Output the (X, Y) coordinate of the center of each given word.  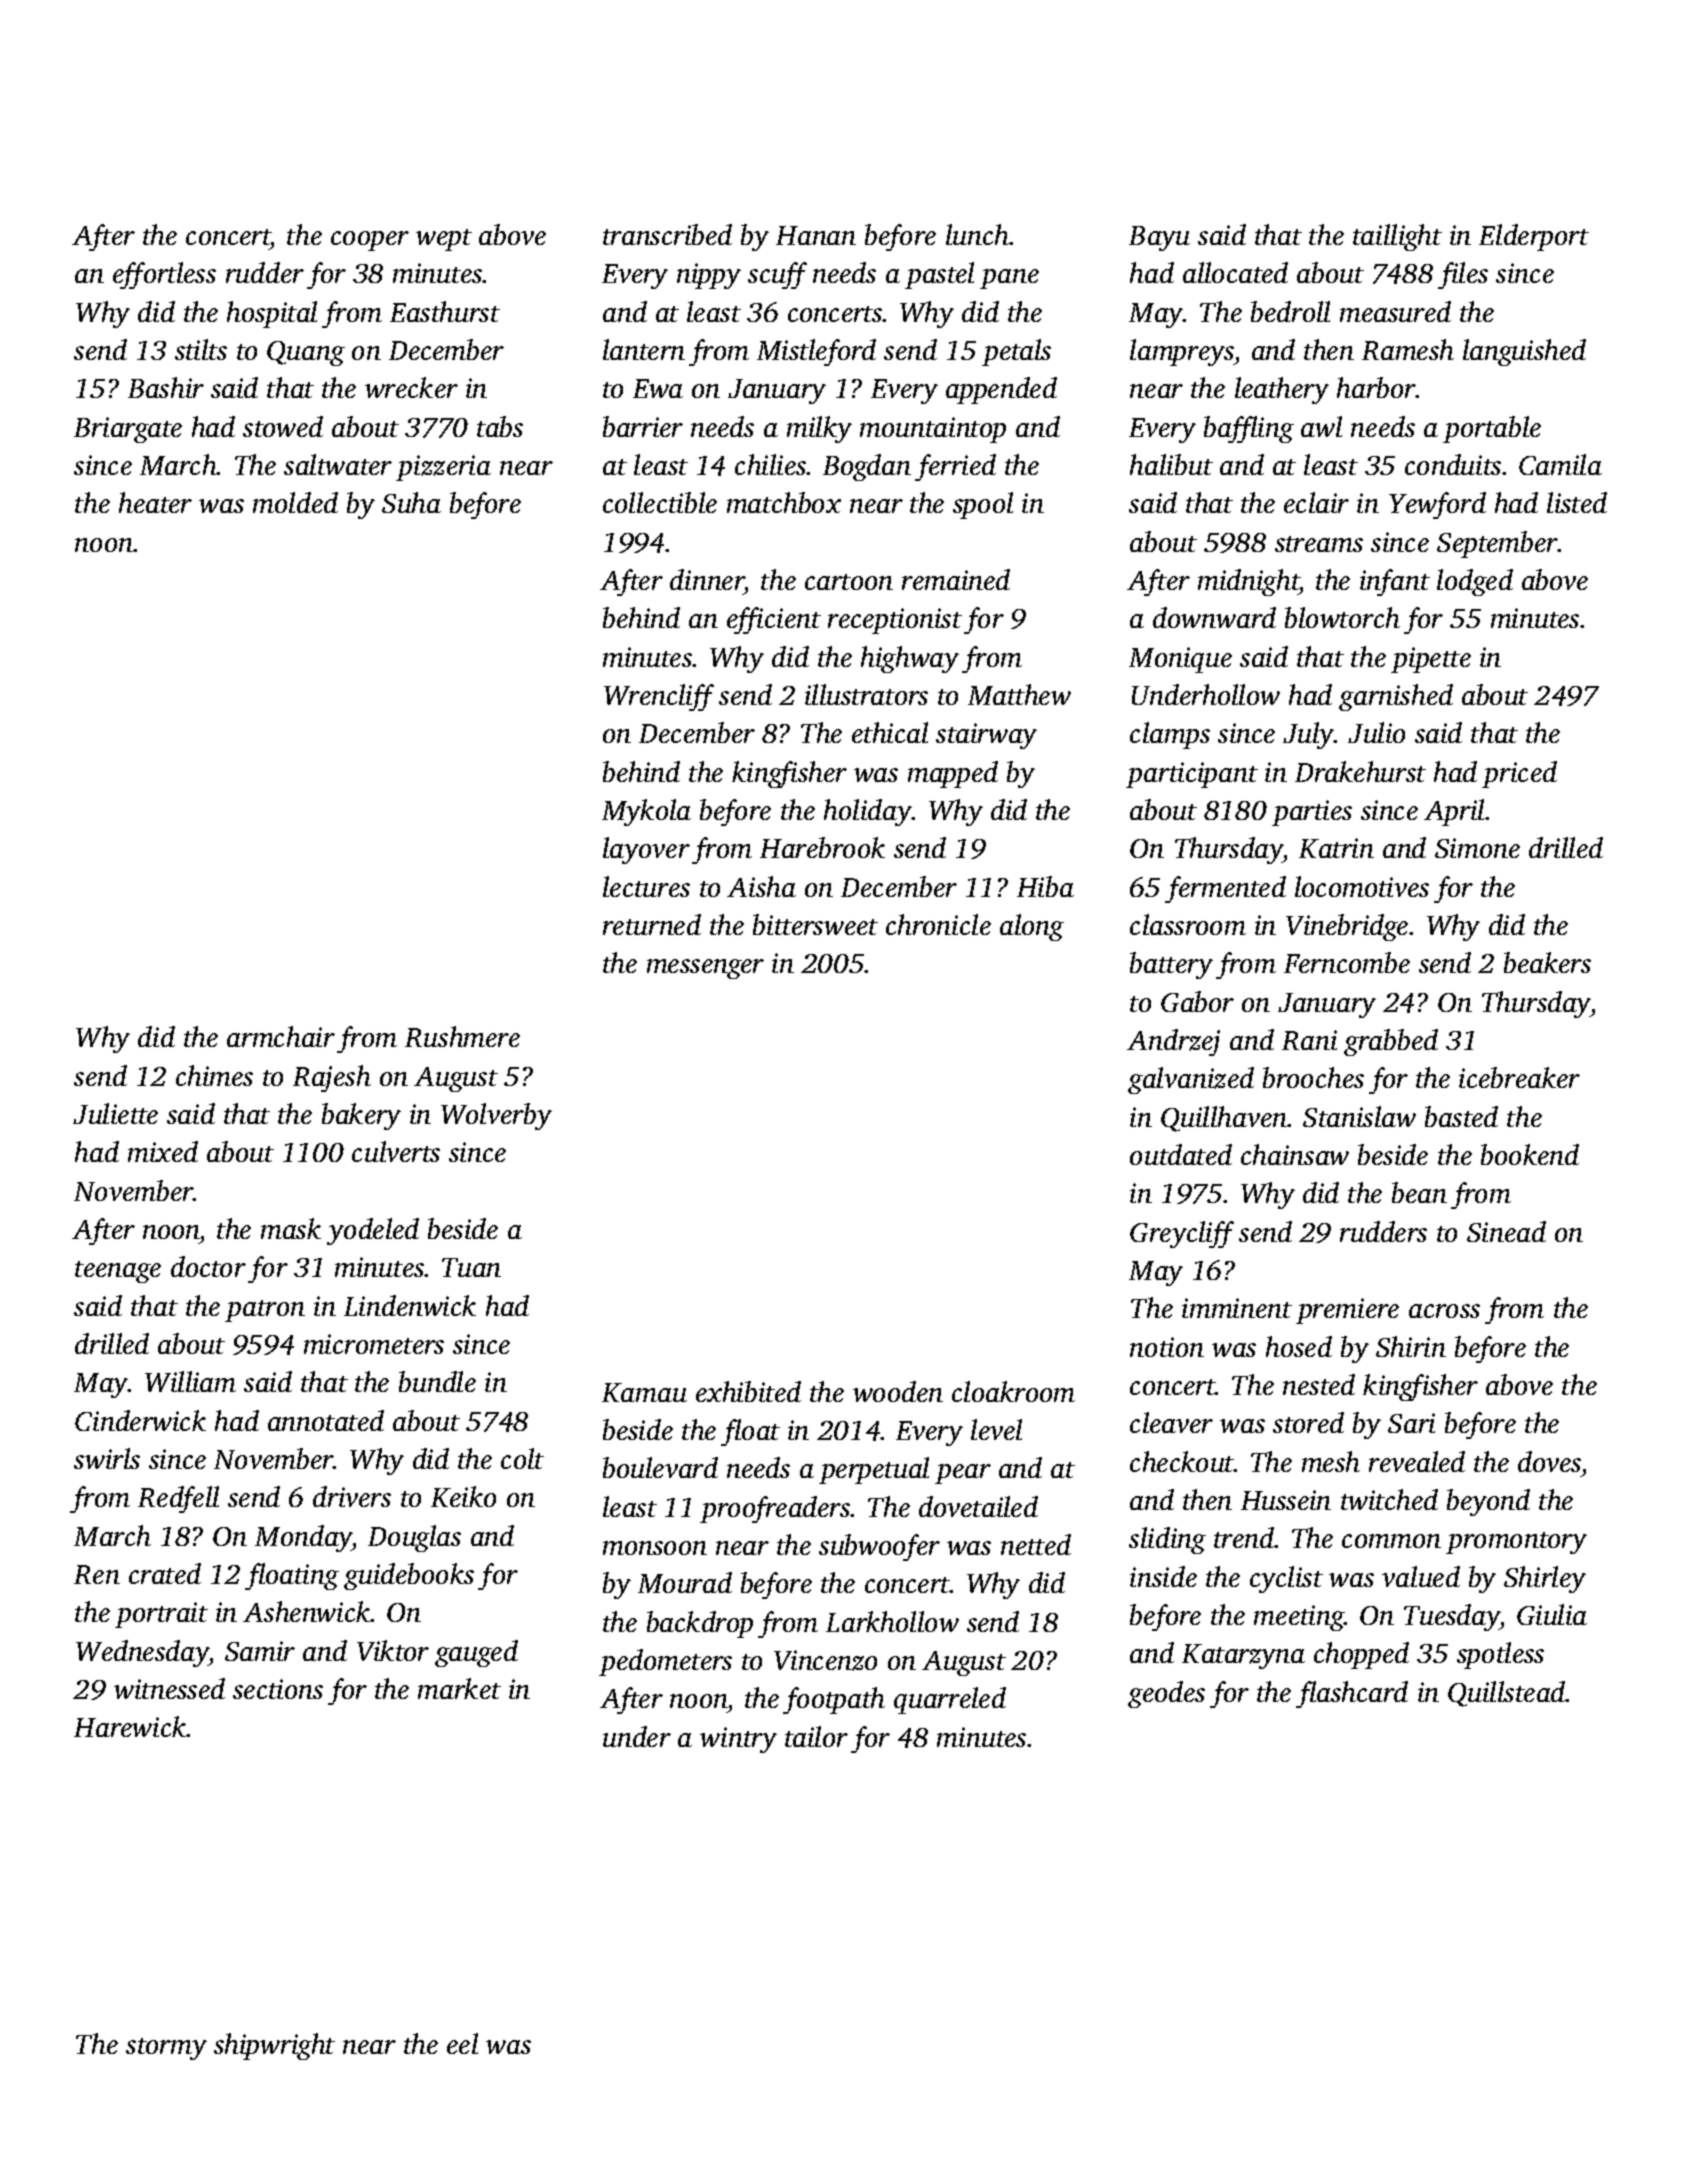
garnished (1396, 697)
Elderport (1534, 237)
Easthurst (445, 311)
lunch (978, 234)
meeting (1299, 1618)
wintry (738, 1740)
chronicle (938, 924)
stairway (986, 736)
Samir (260, 1651)
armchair (281, 1036)
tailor (816, 1736)
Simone (1477, 848)
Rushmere (462, 1036)
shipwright (274, 2046)
